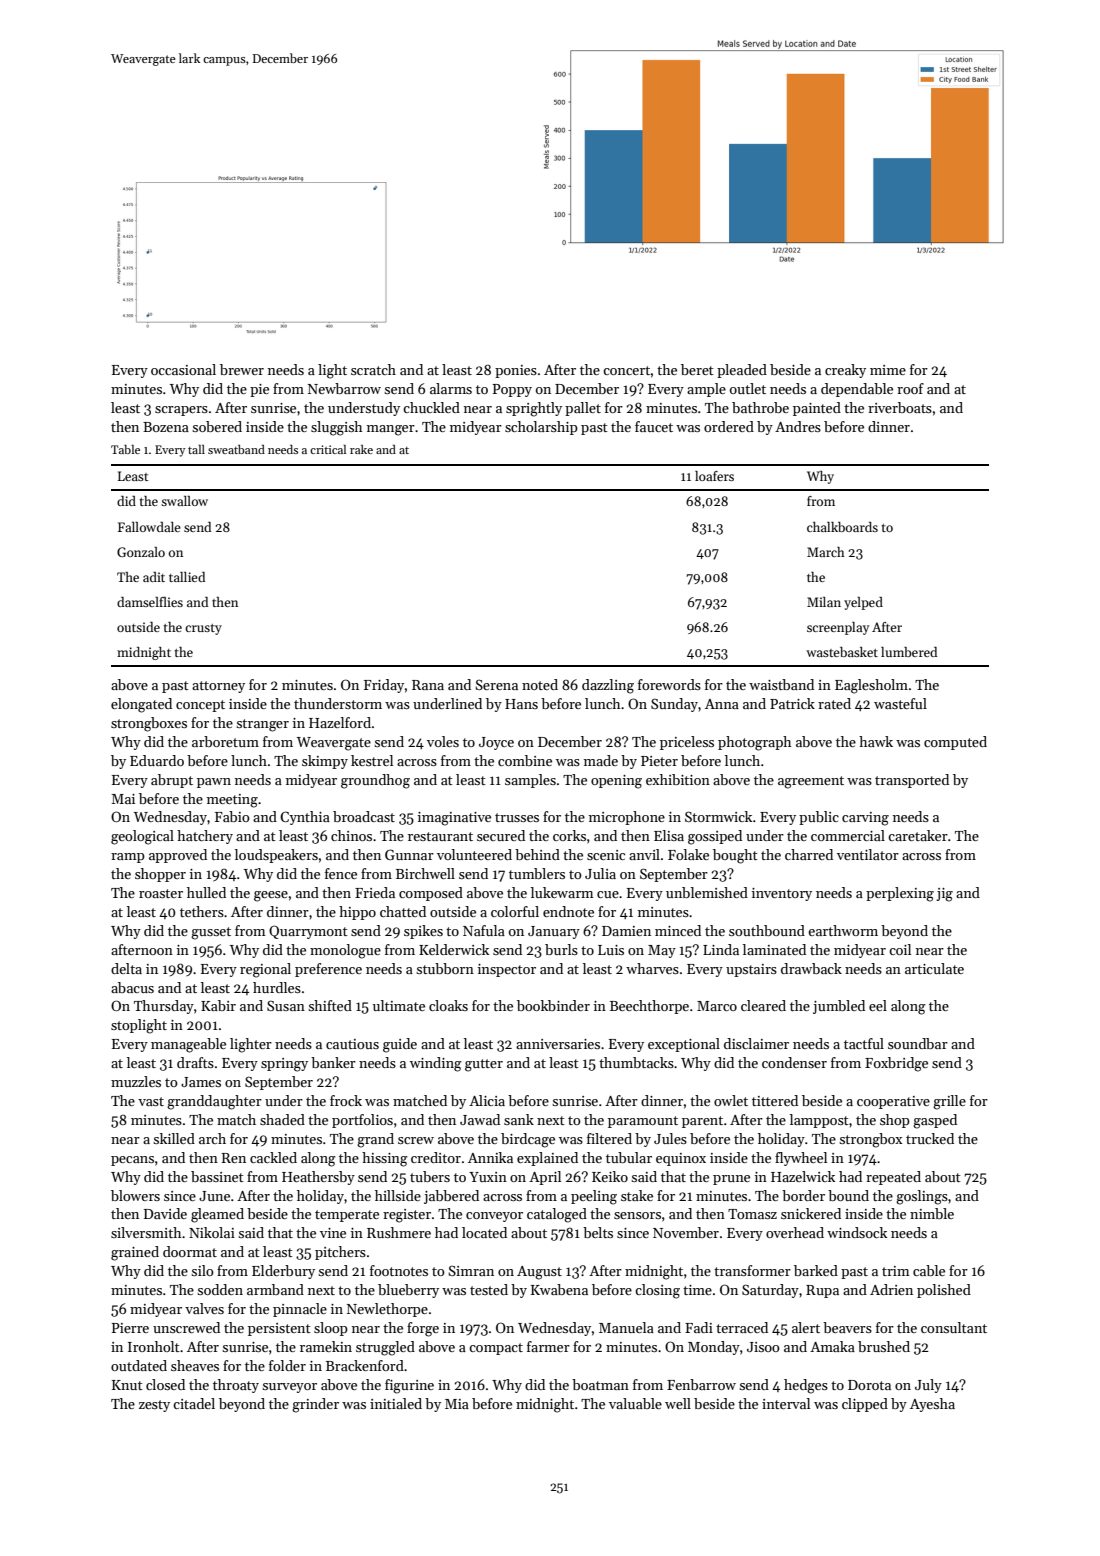 This screenshot has width=1100, height=1556. What do you see at coordinates (932, 1405) in the screenshot?
I see `Ayesha` at bounding box center [932, 1405].
